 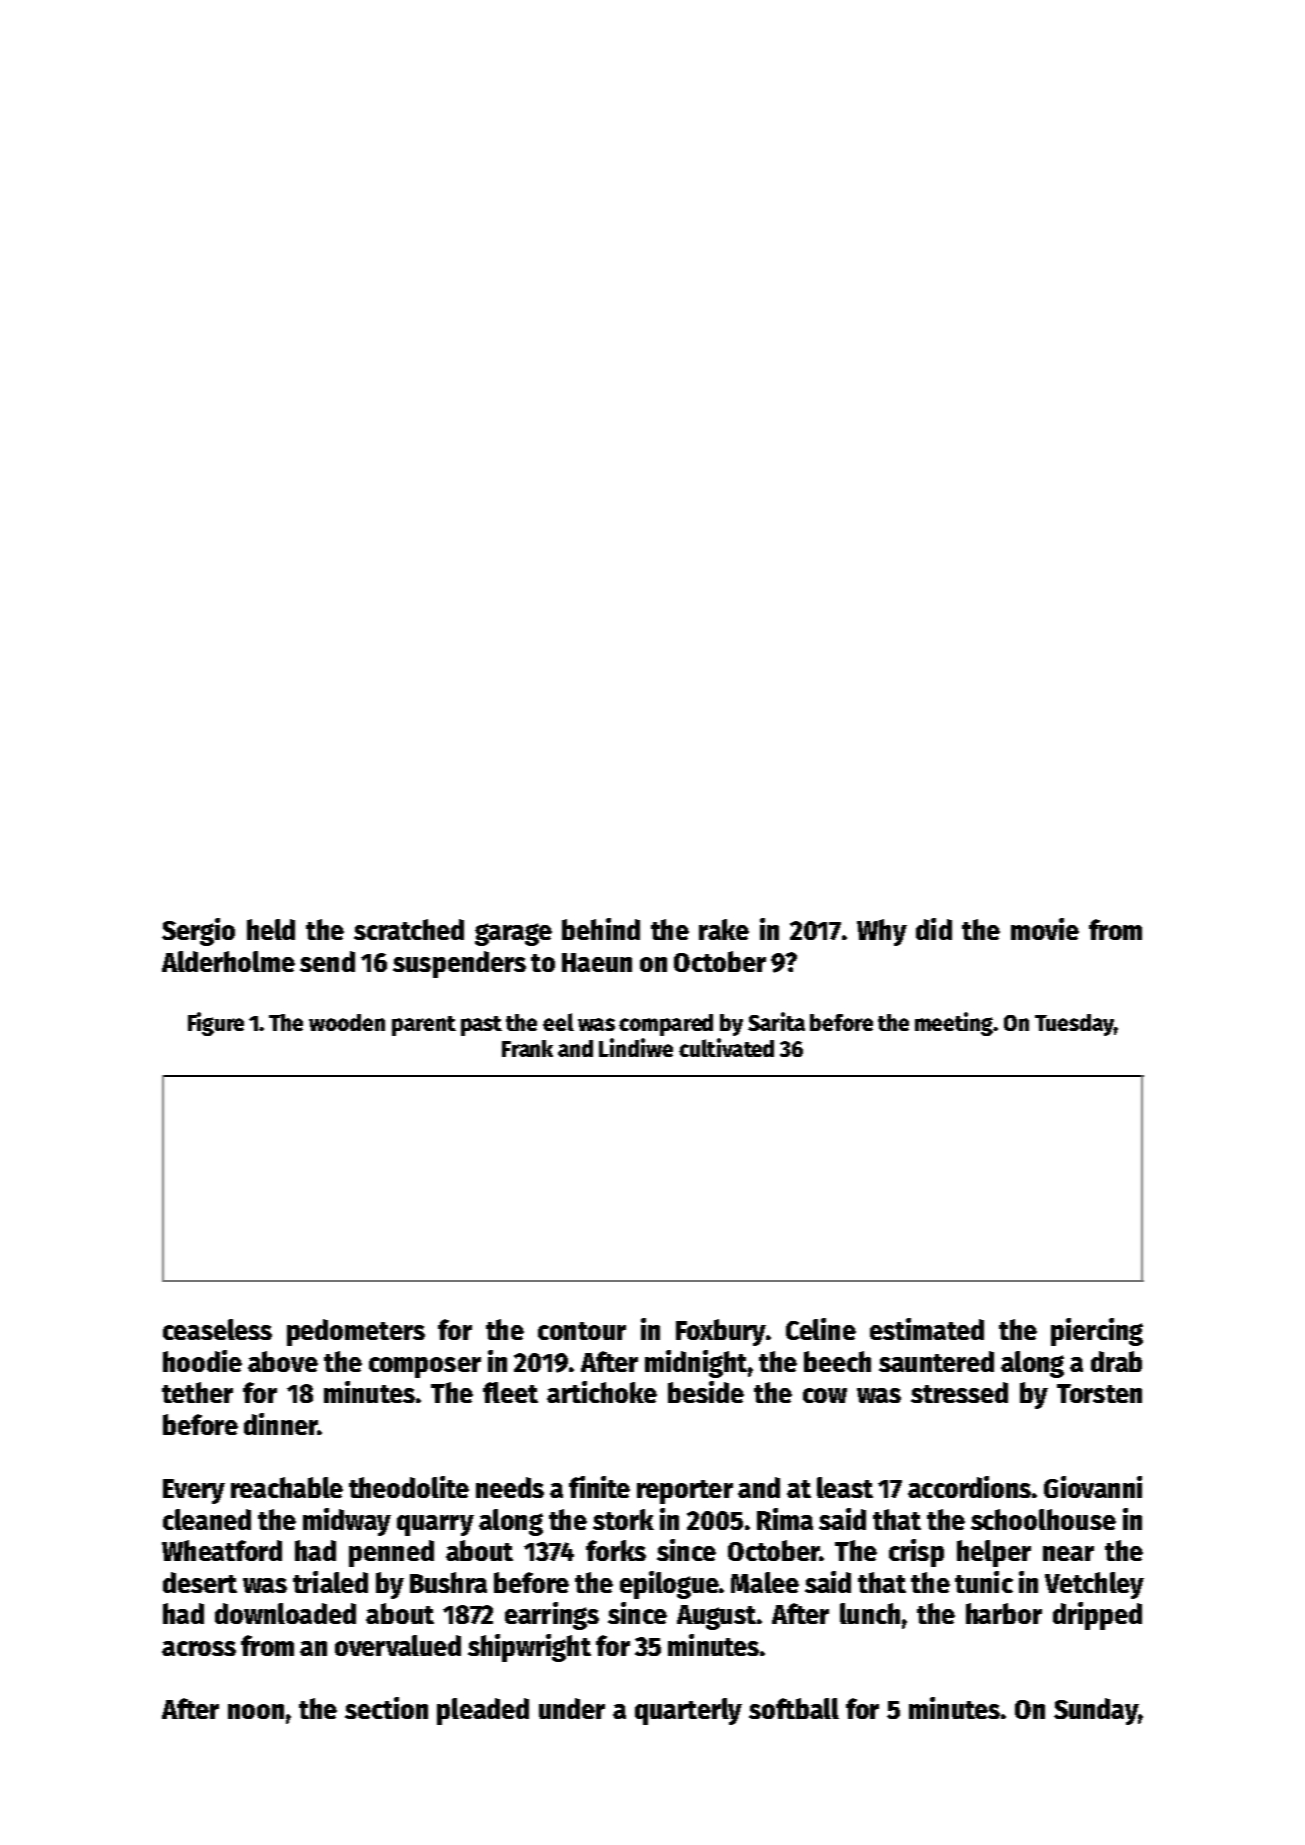 I want to click on meeting, so click(x=954, y=1024).
